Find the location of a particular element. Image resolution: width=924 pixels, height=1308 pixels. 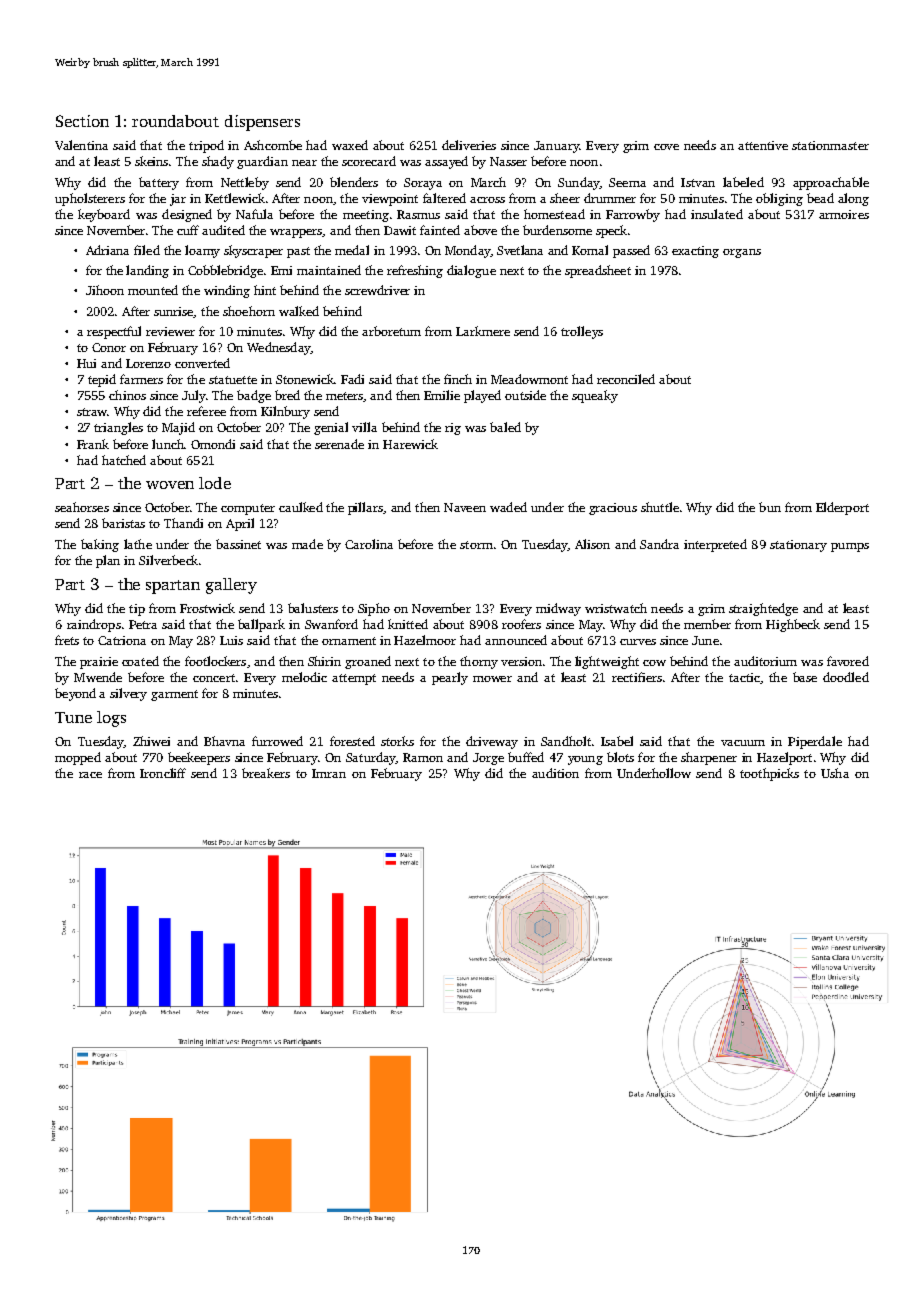

Imran is located at coordinates (329, 773).
